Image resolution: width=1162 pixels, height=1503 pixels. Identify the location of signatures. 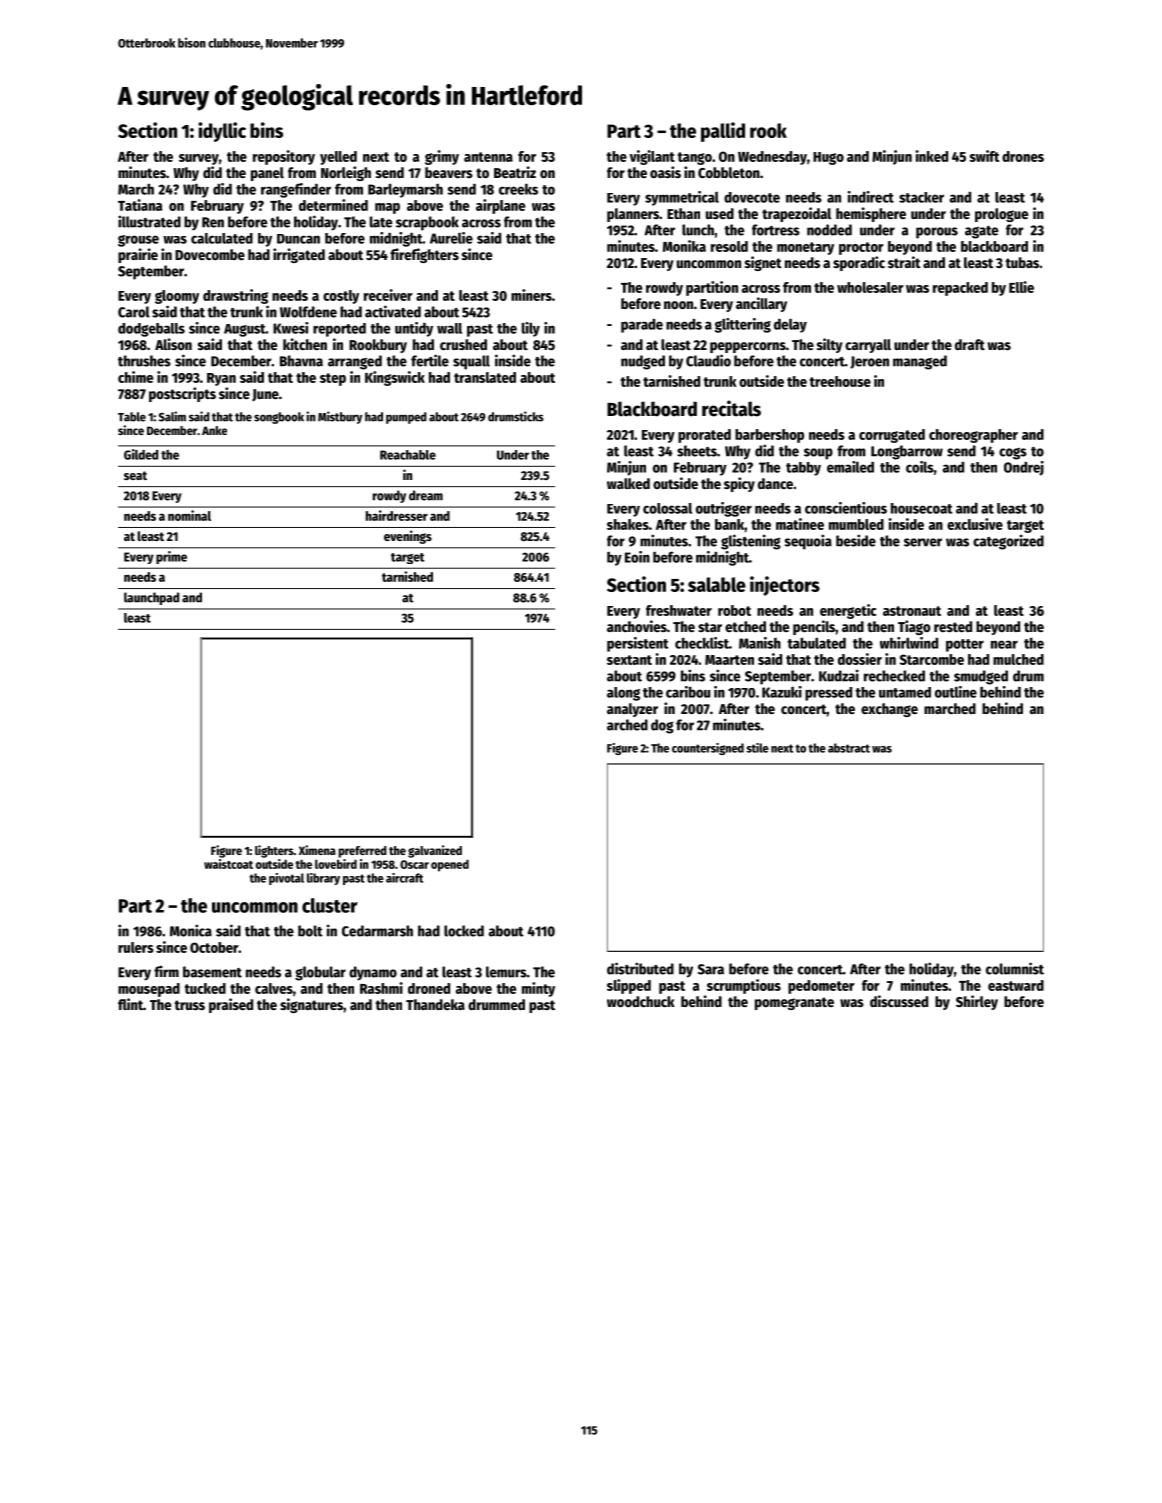
(311, 1005).
